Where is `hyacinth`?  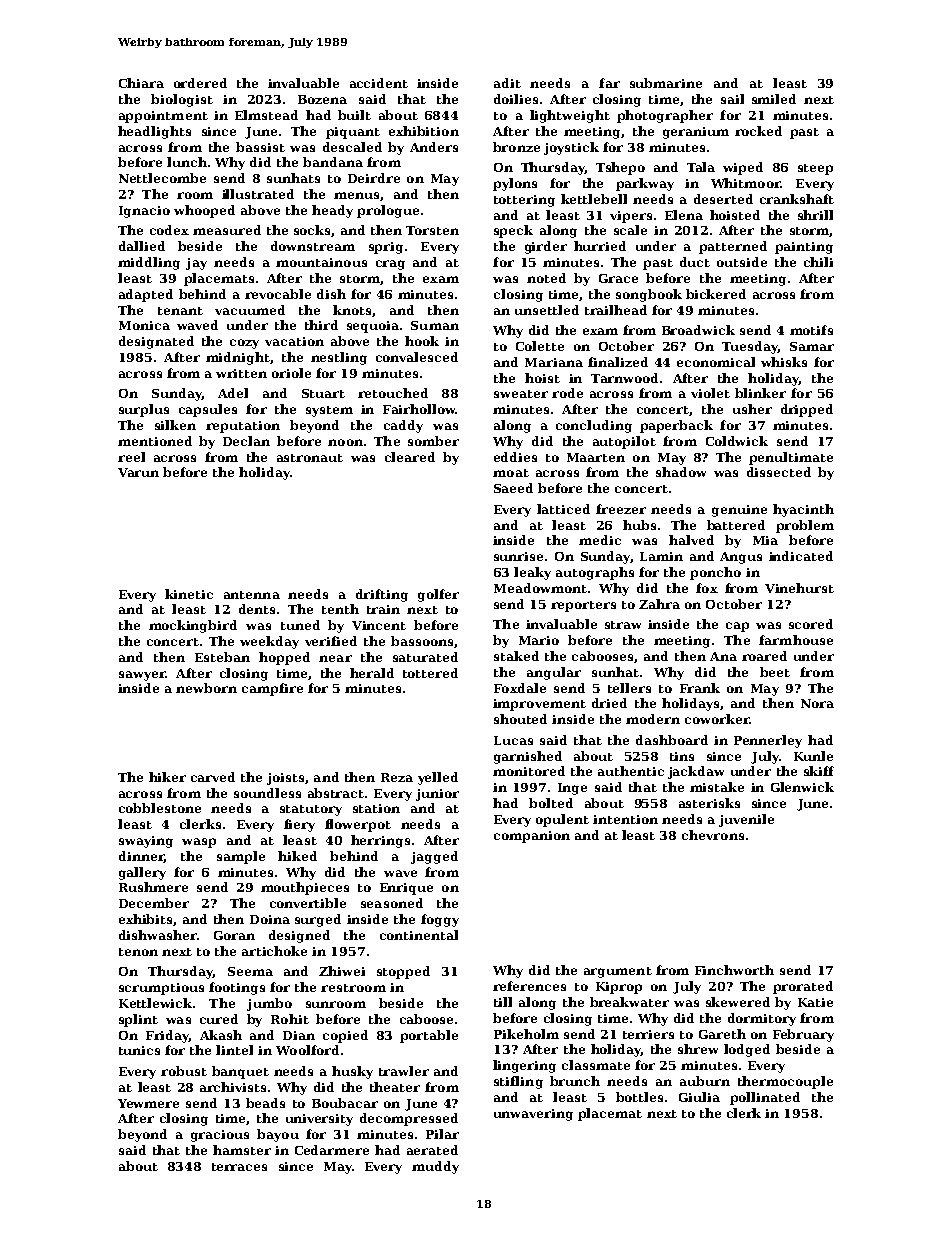 hyacinth is located at coordinates (803, 510).
